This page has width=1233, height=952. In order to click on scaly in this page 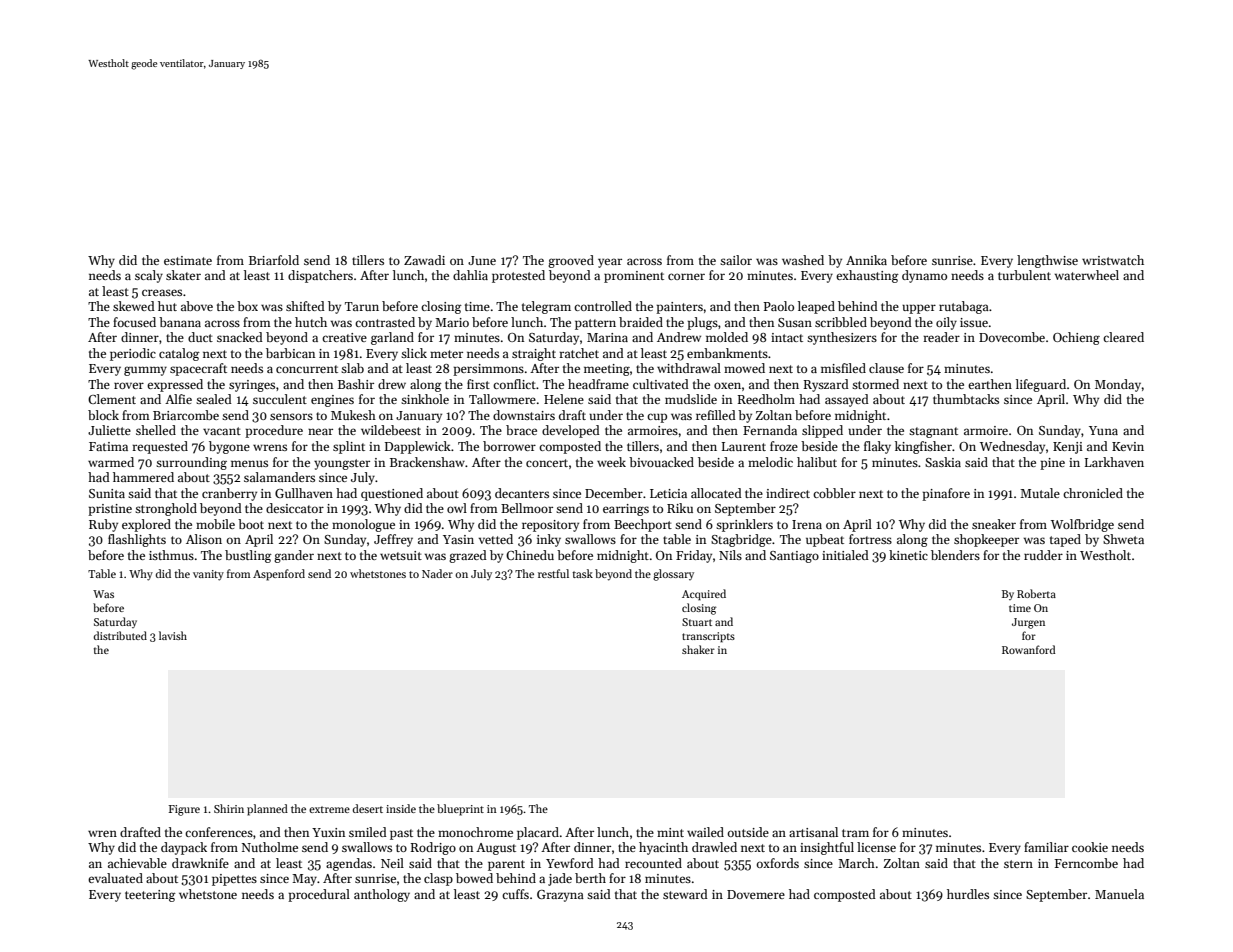, I will do `click(149, 276)`.
